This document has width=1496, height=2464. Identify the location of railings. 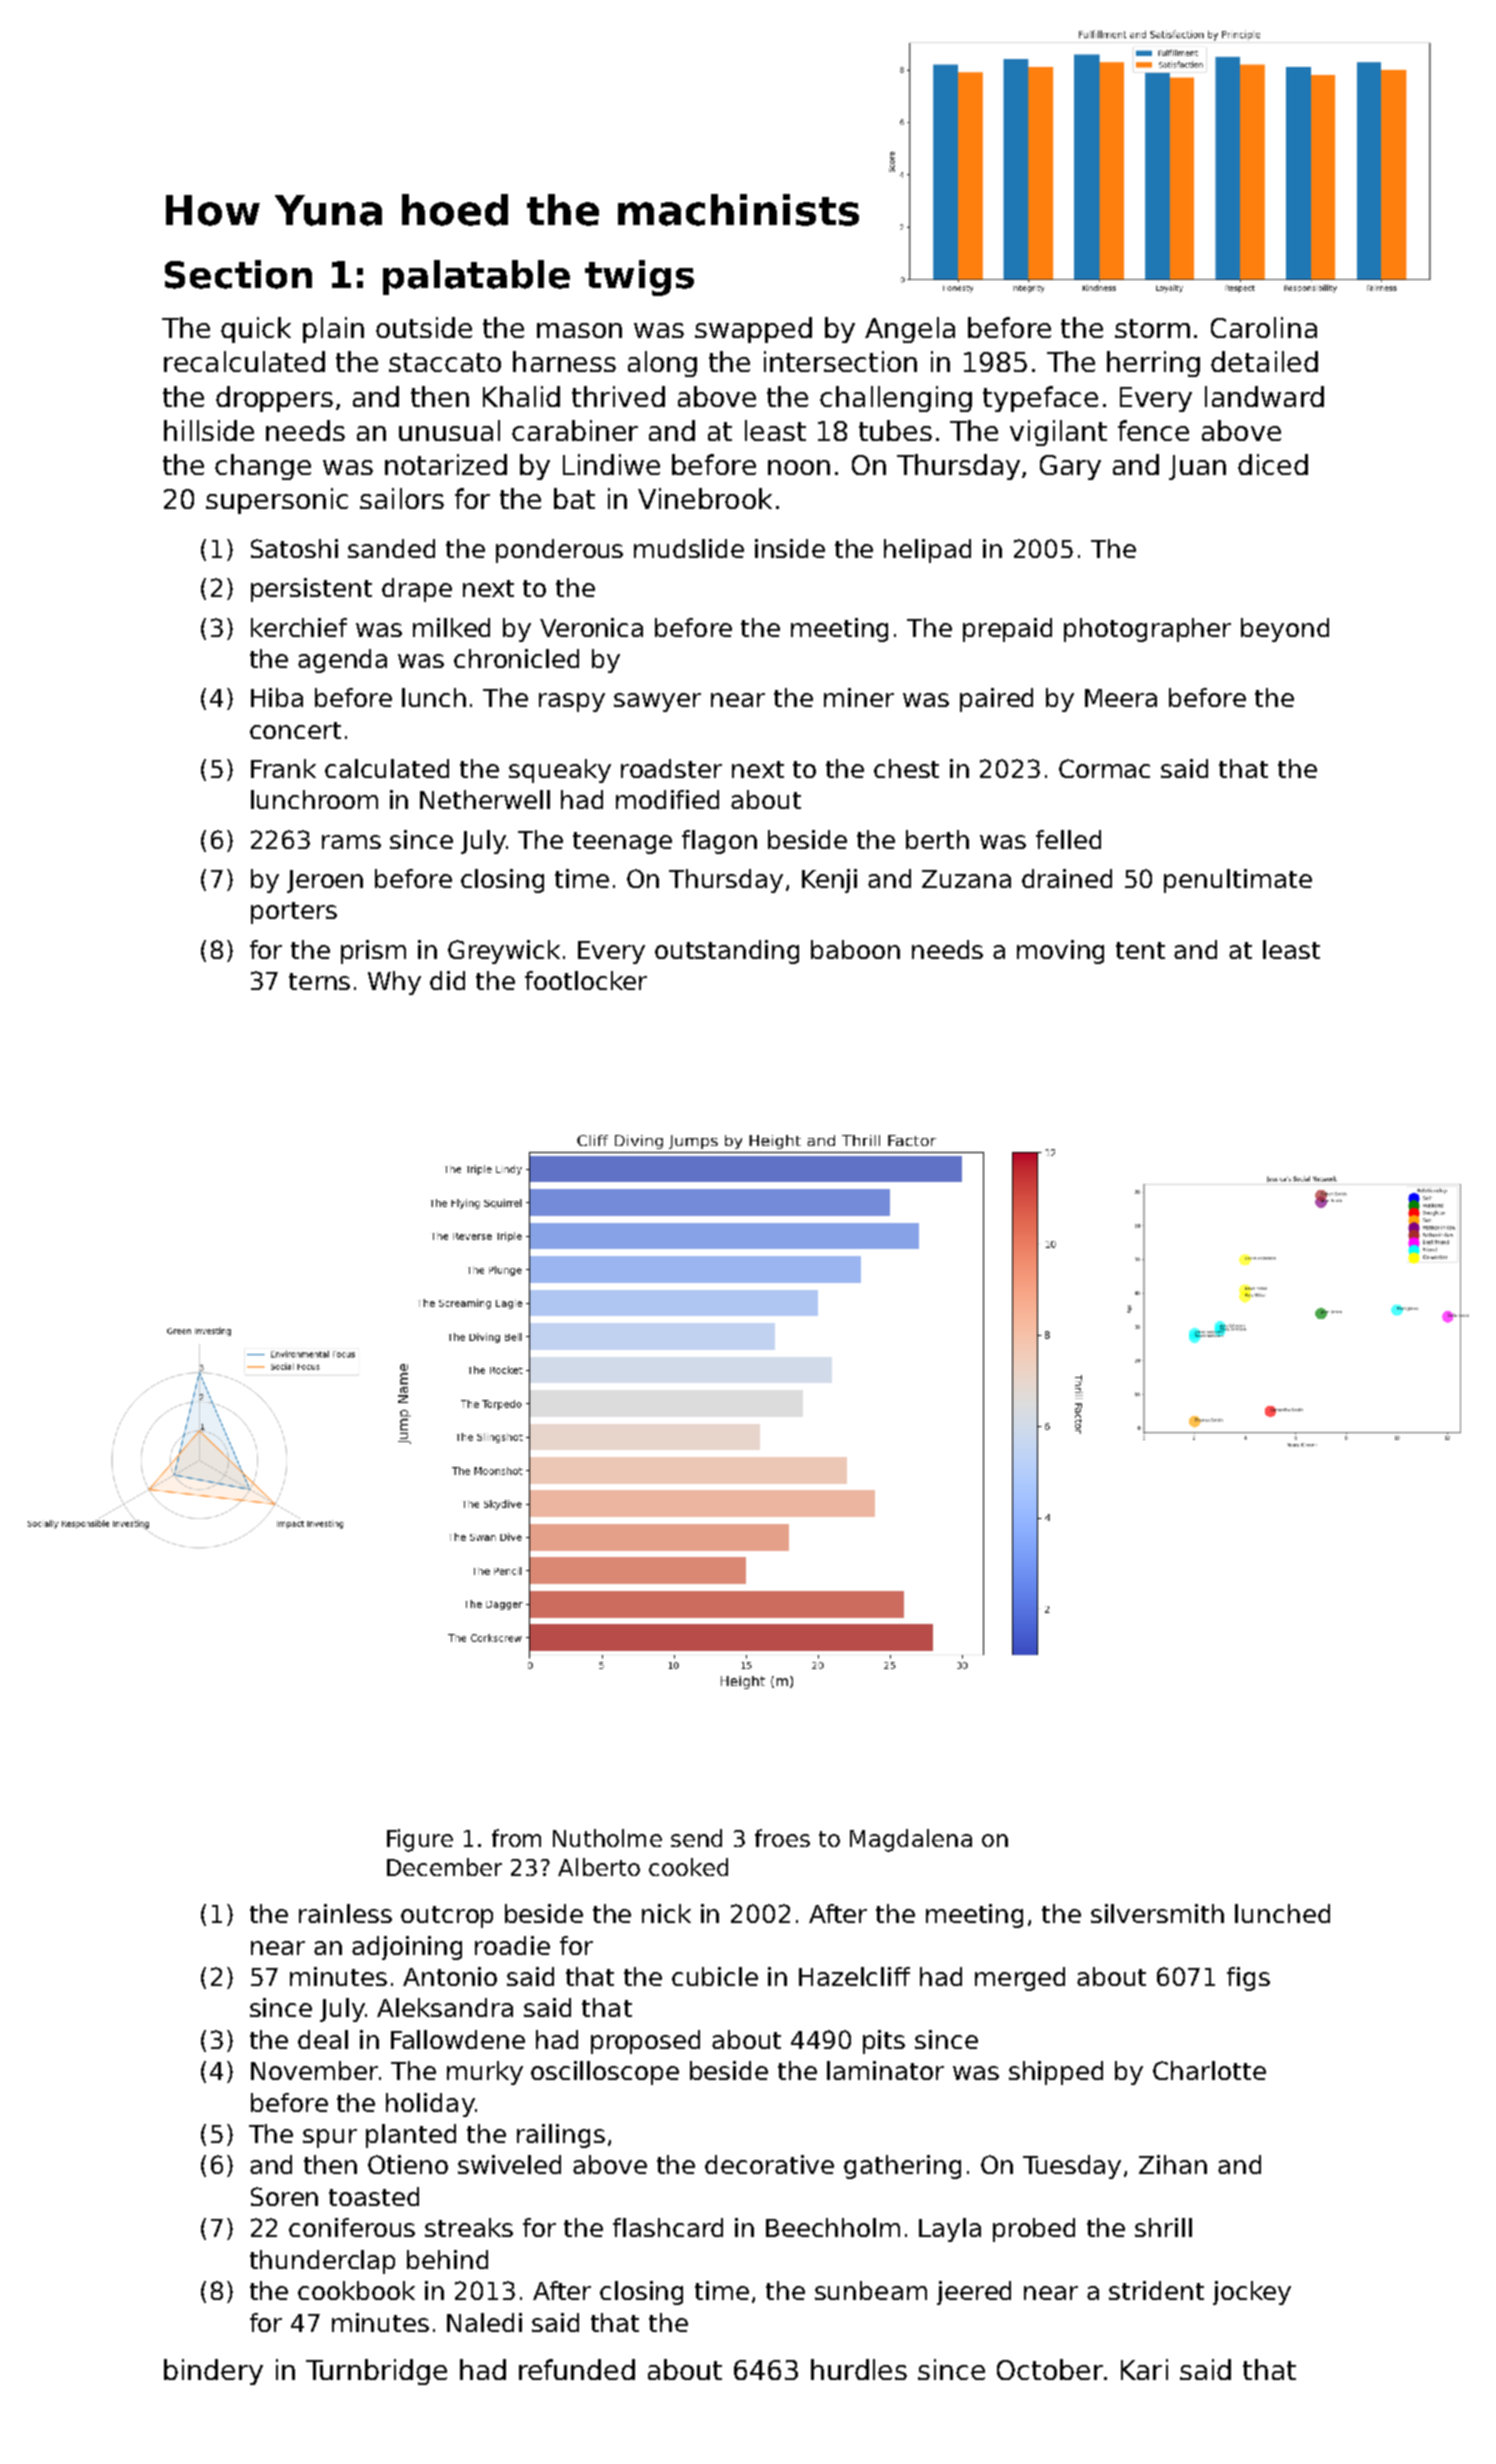
(561, 2136).
